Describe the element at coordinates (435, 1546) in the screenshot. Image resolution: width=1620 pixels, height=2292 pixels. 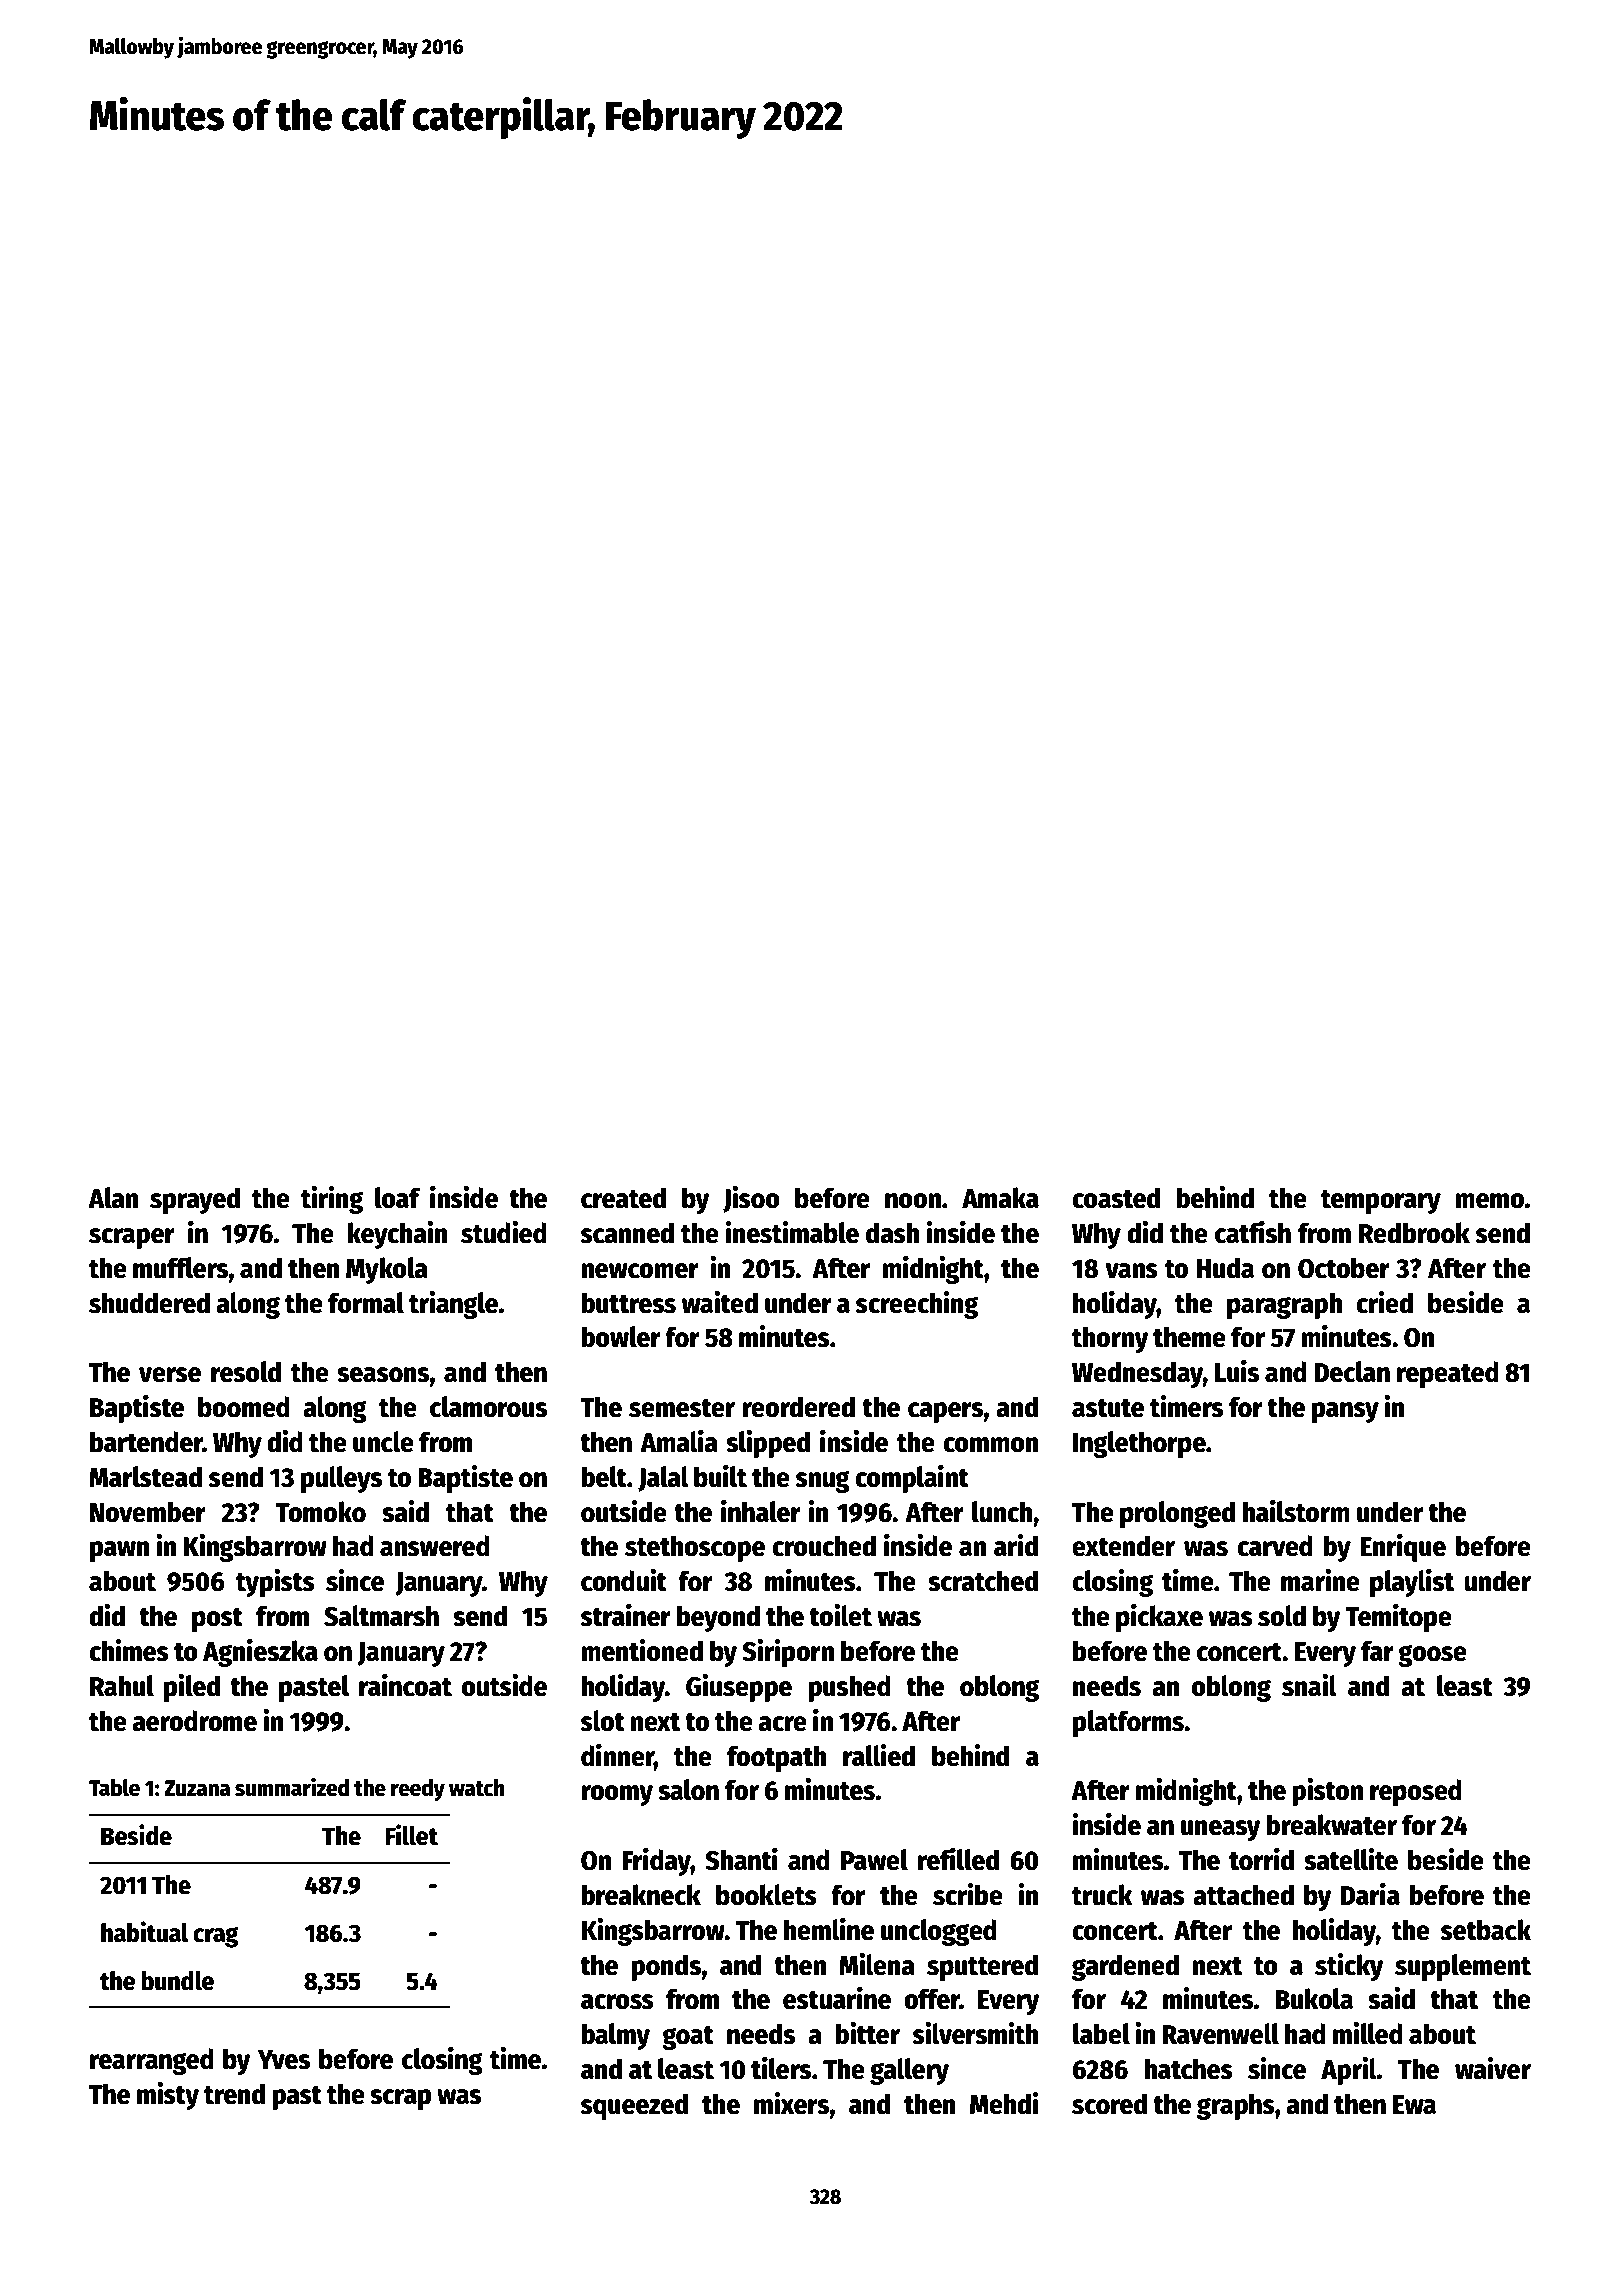
I see `answered` at that location.
